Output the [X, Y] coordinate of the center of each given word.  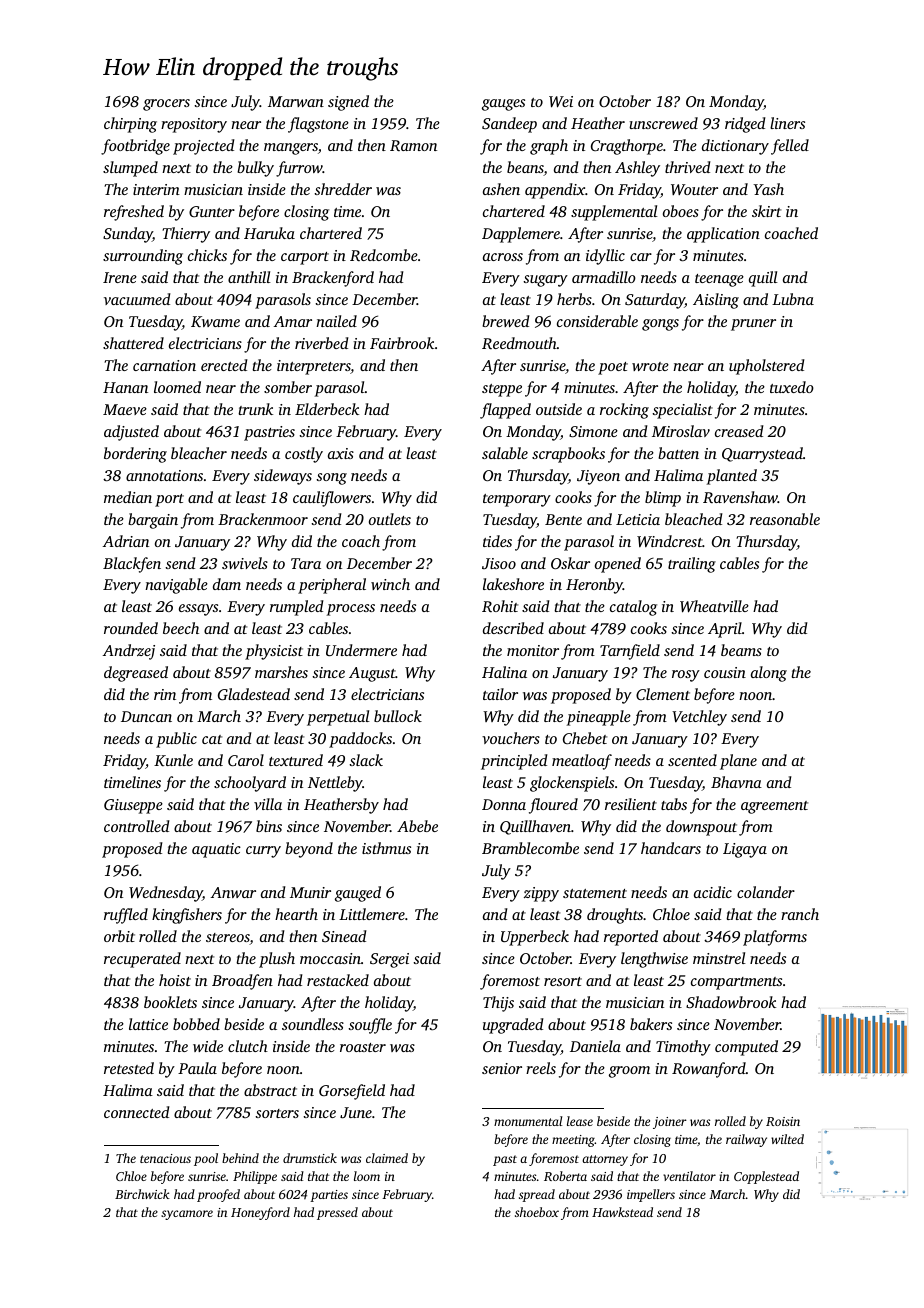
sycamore [187, 1215]
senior [502, 1068]
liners [787, 123]
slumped [130, 169]
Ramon [413, 145]
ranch [800, 914]
